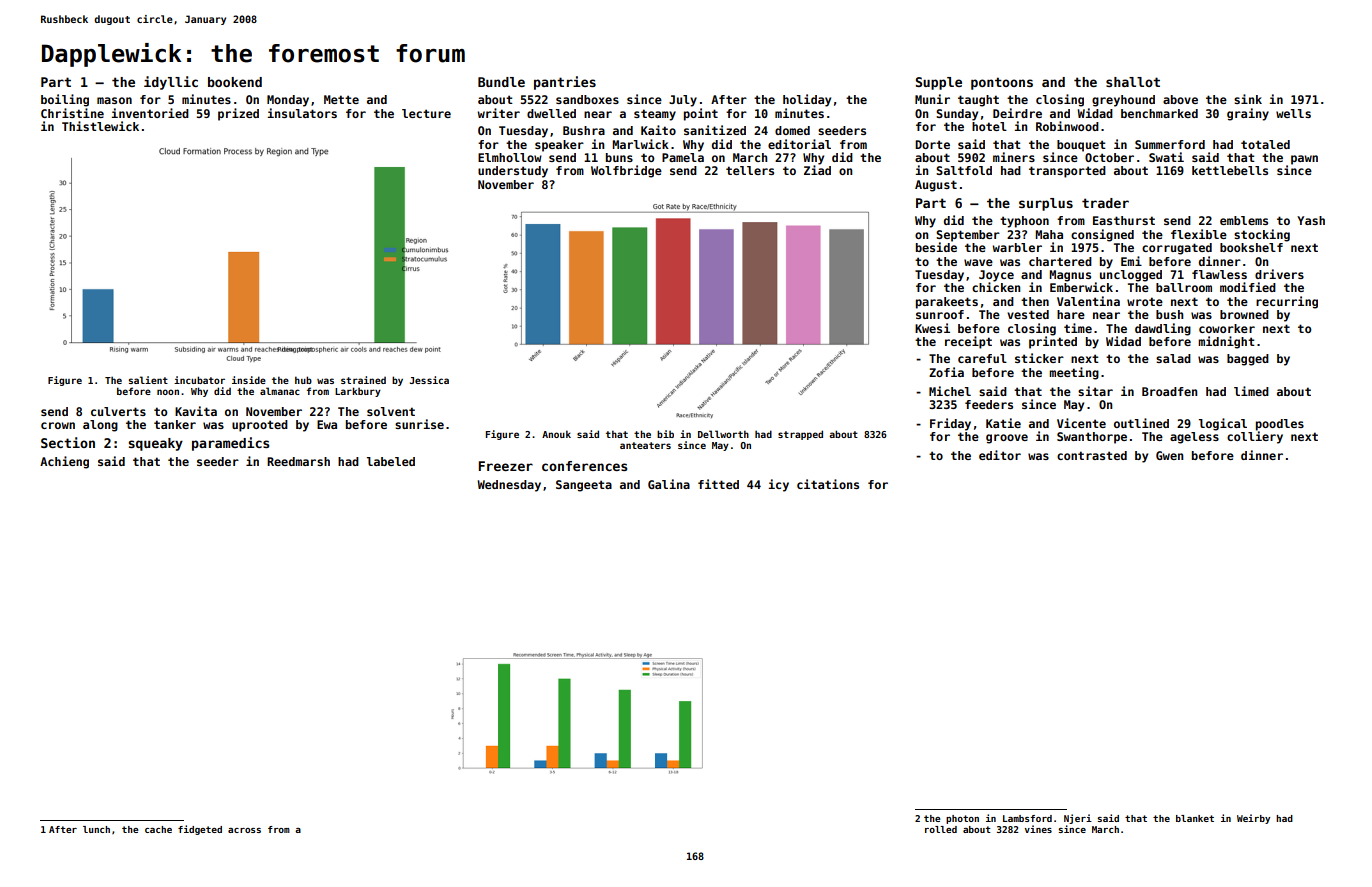 The image size is (1372, 887). Describe the element at coordinates (584, 486) in the screenshot. I see `Sangeeta` at that location.
